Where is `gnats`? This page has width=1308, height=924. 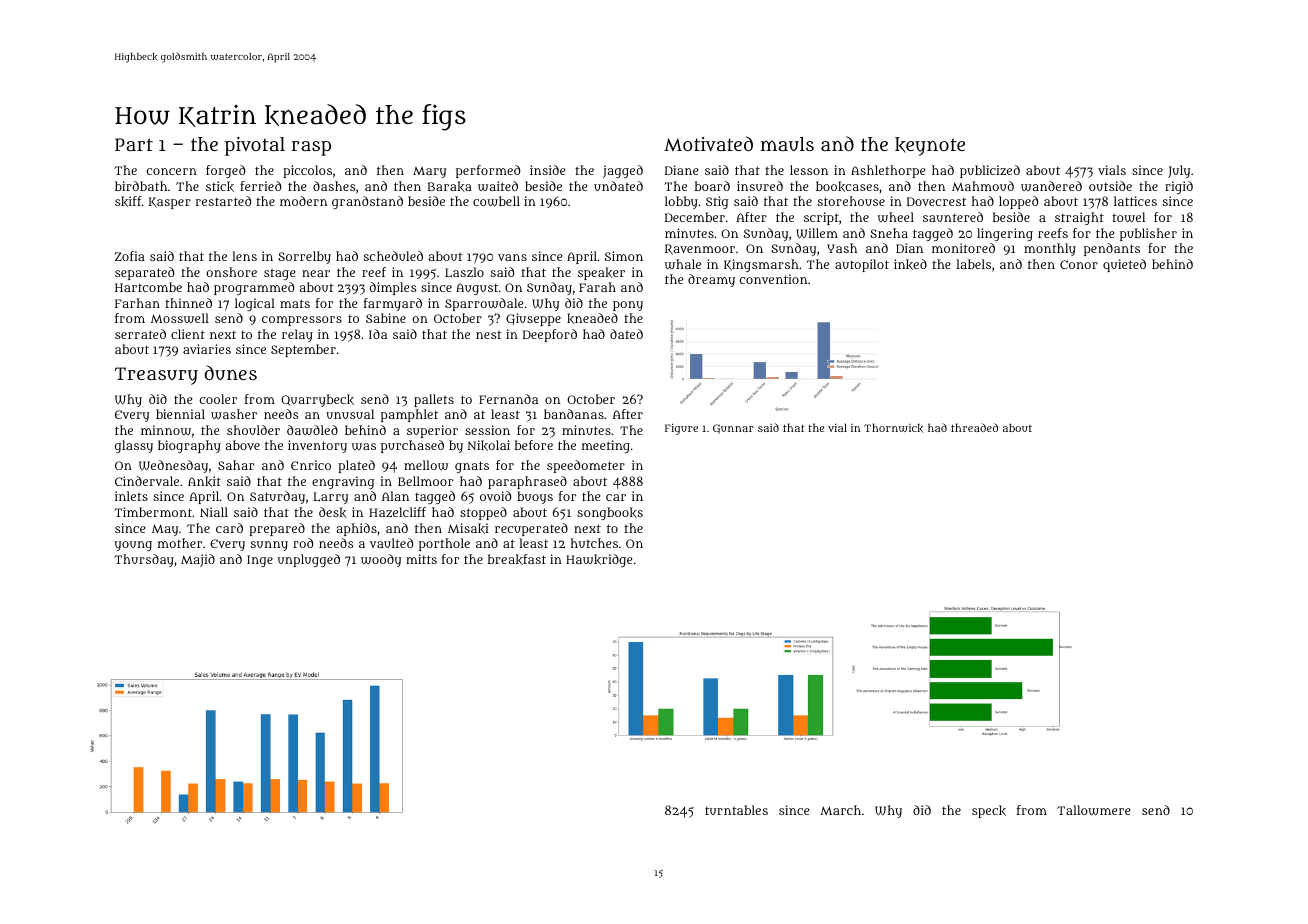
gnats is located at coordinates (472, 467).
